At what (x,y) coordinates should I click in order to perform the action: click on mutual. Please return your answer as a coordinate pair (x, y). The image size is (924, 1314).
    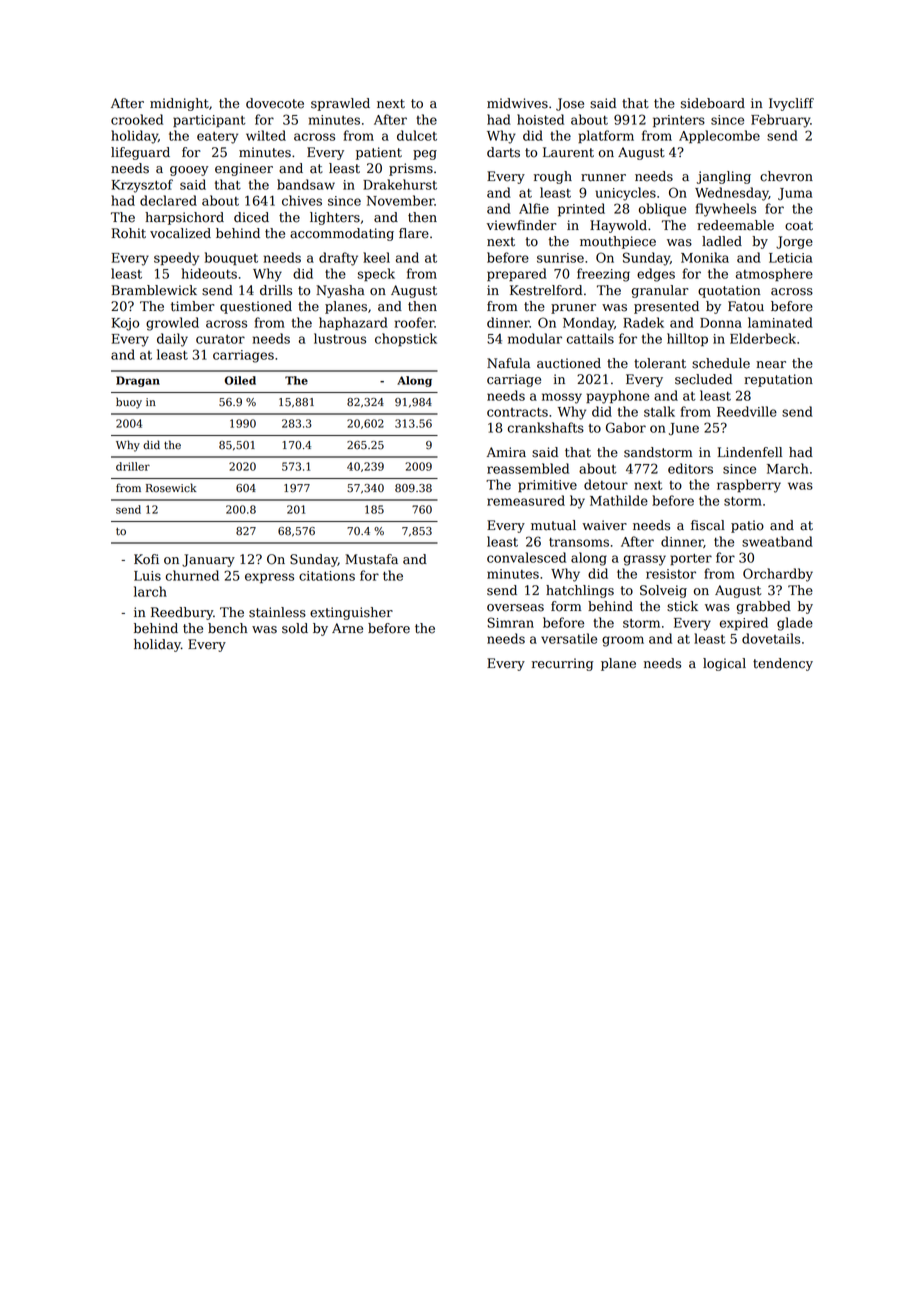
    Looking at the image, I should click on (553, 525).
